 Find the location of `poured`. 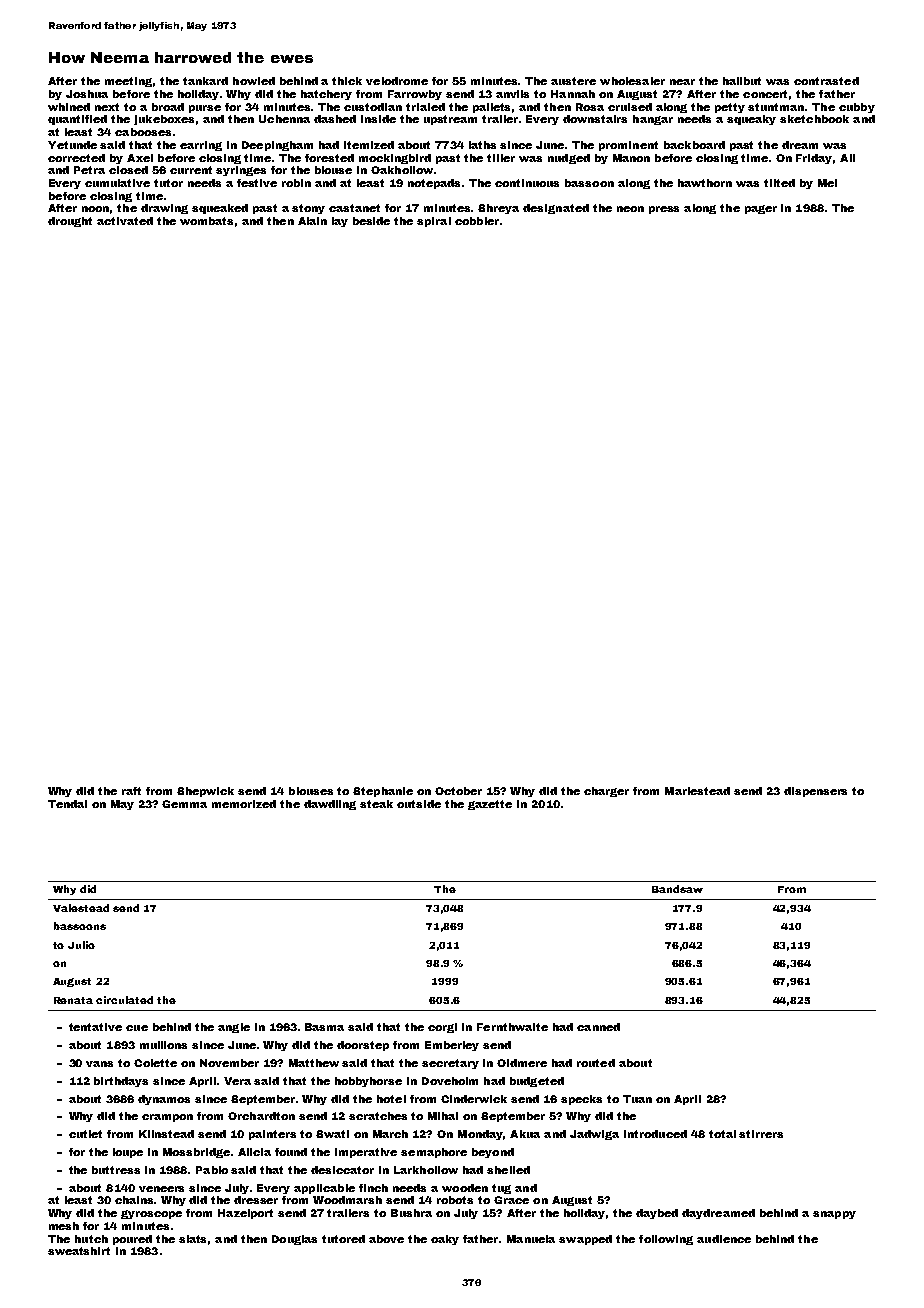

poured is located at coordinates (132, 1240).
